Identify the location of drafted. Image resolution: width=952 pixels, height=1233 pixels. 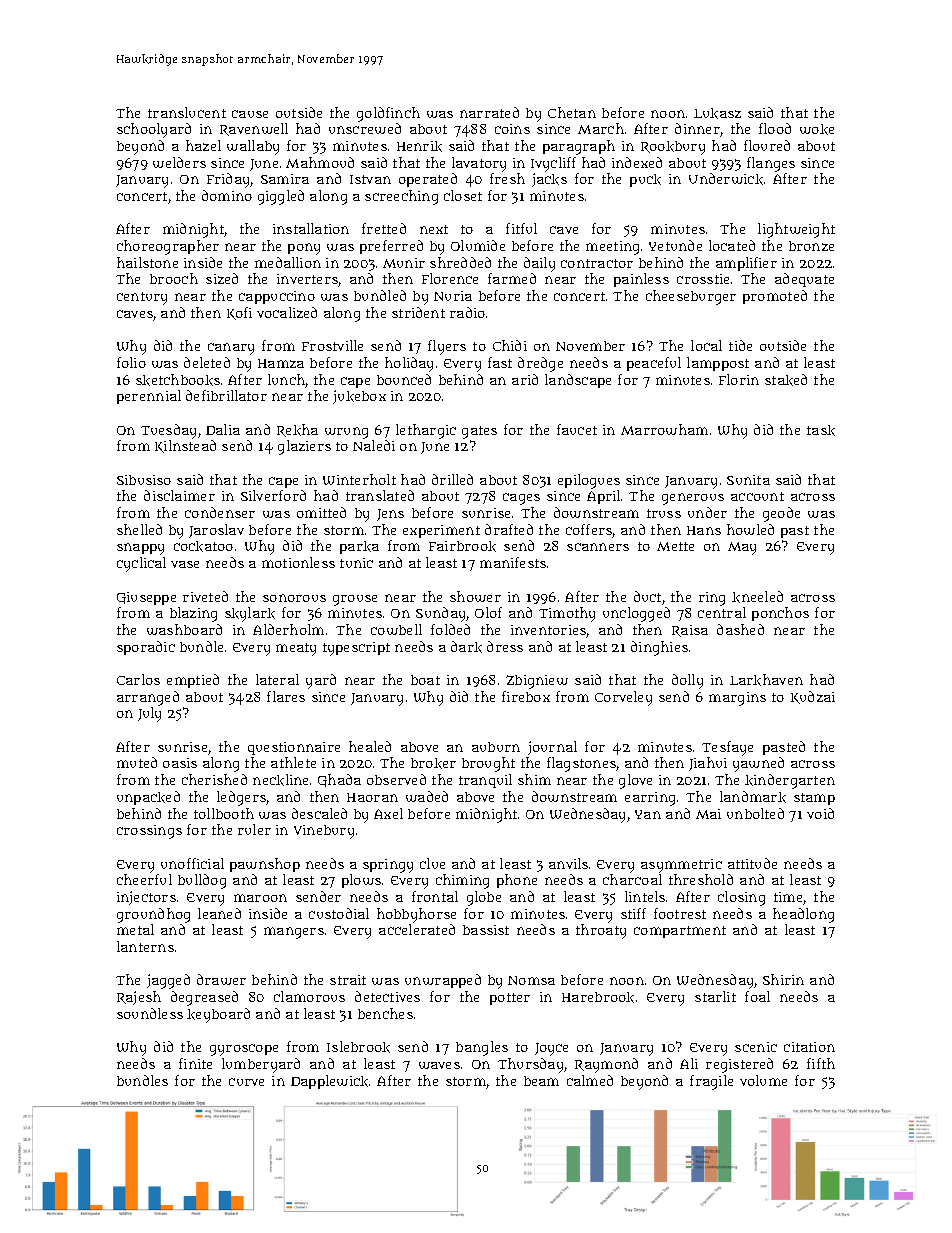
(509, 529).
